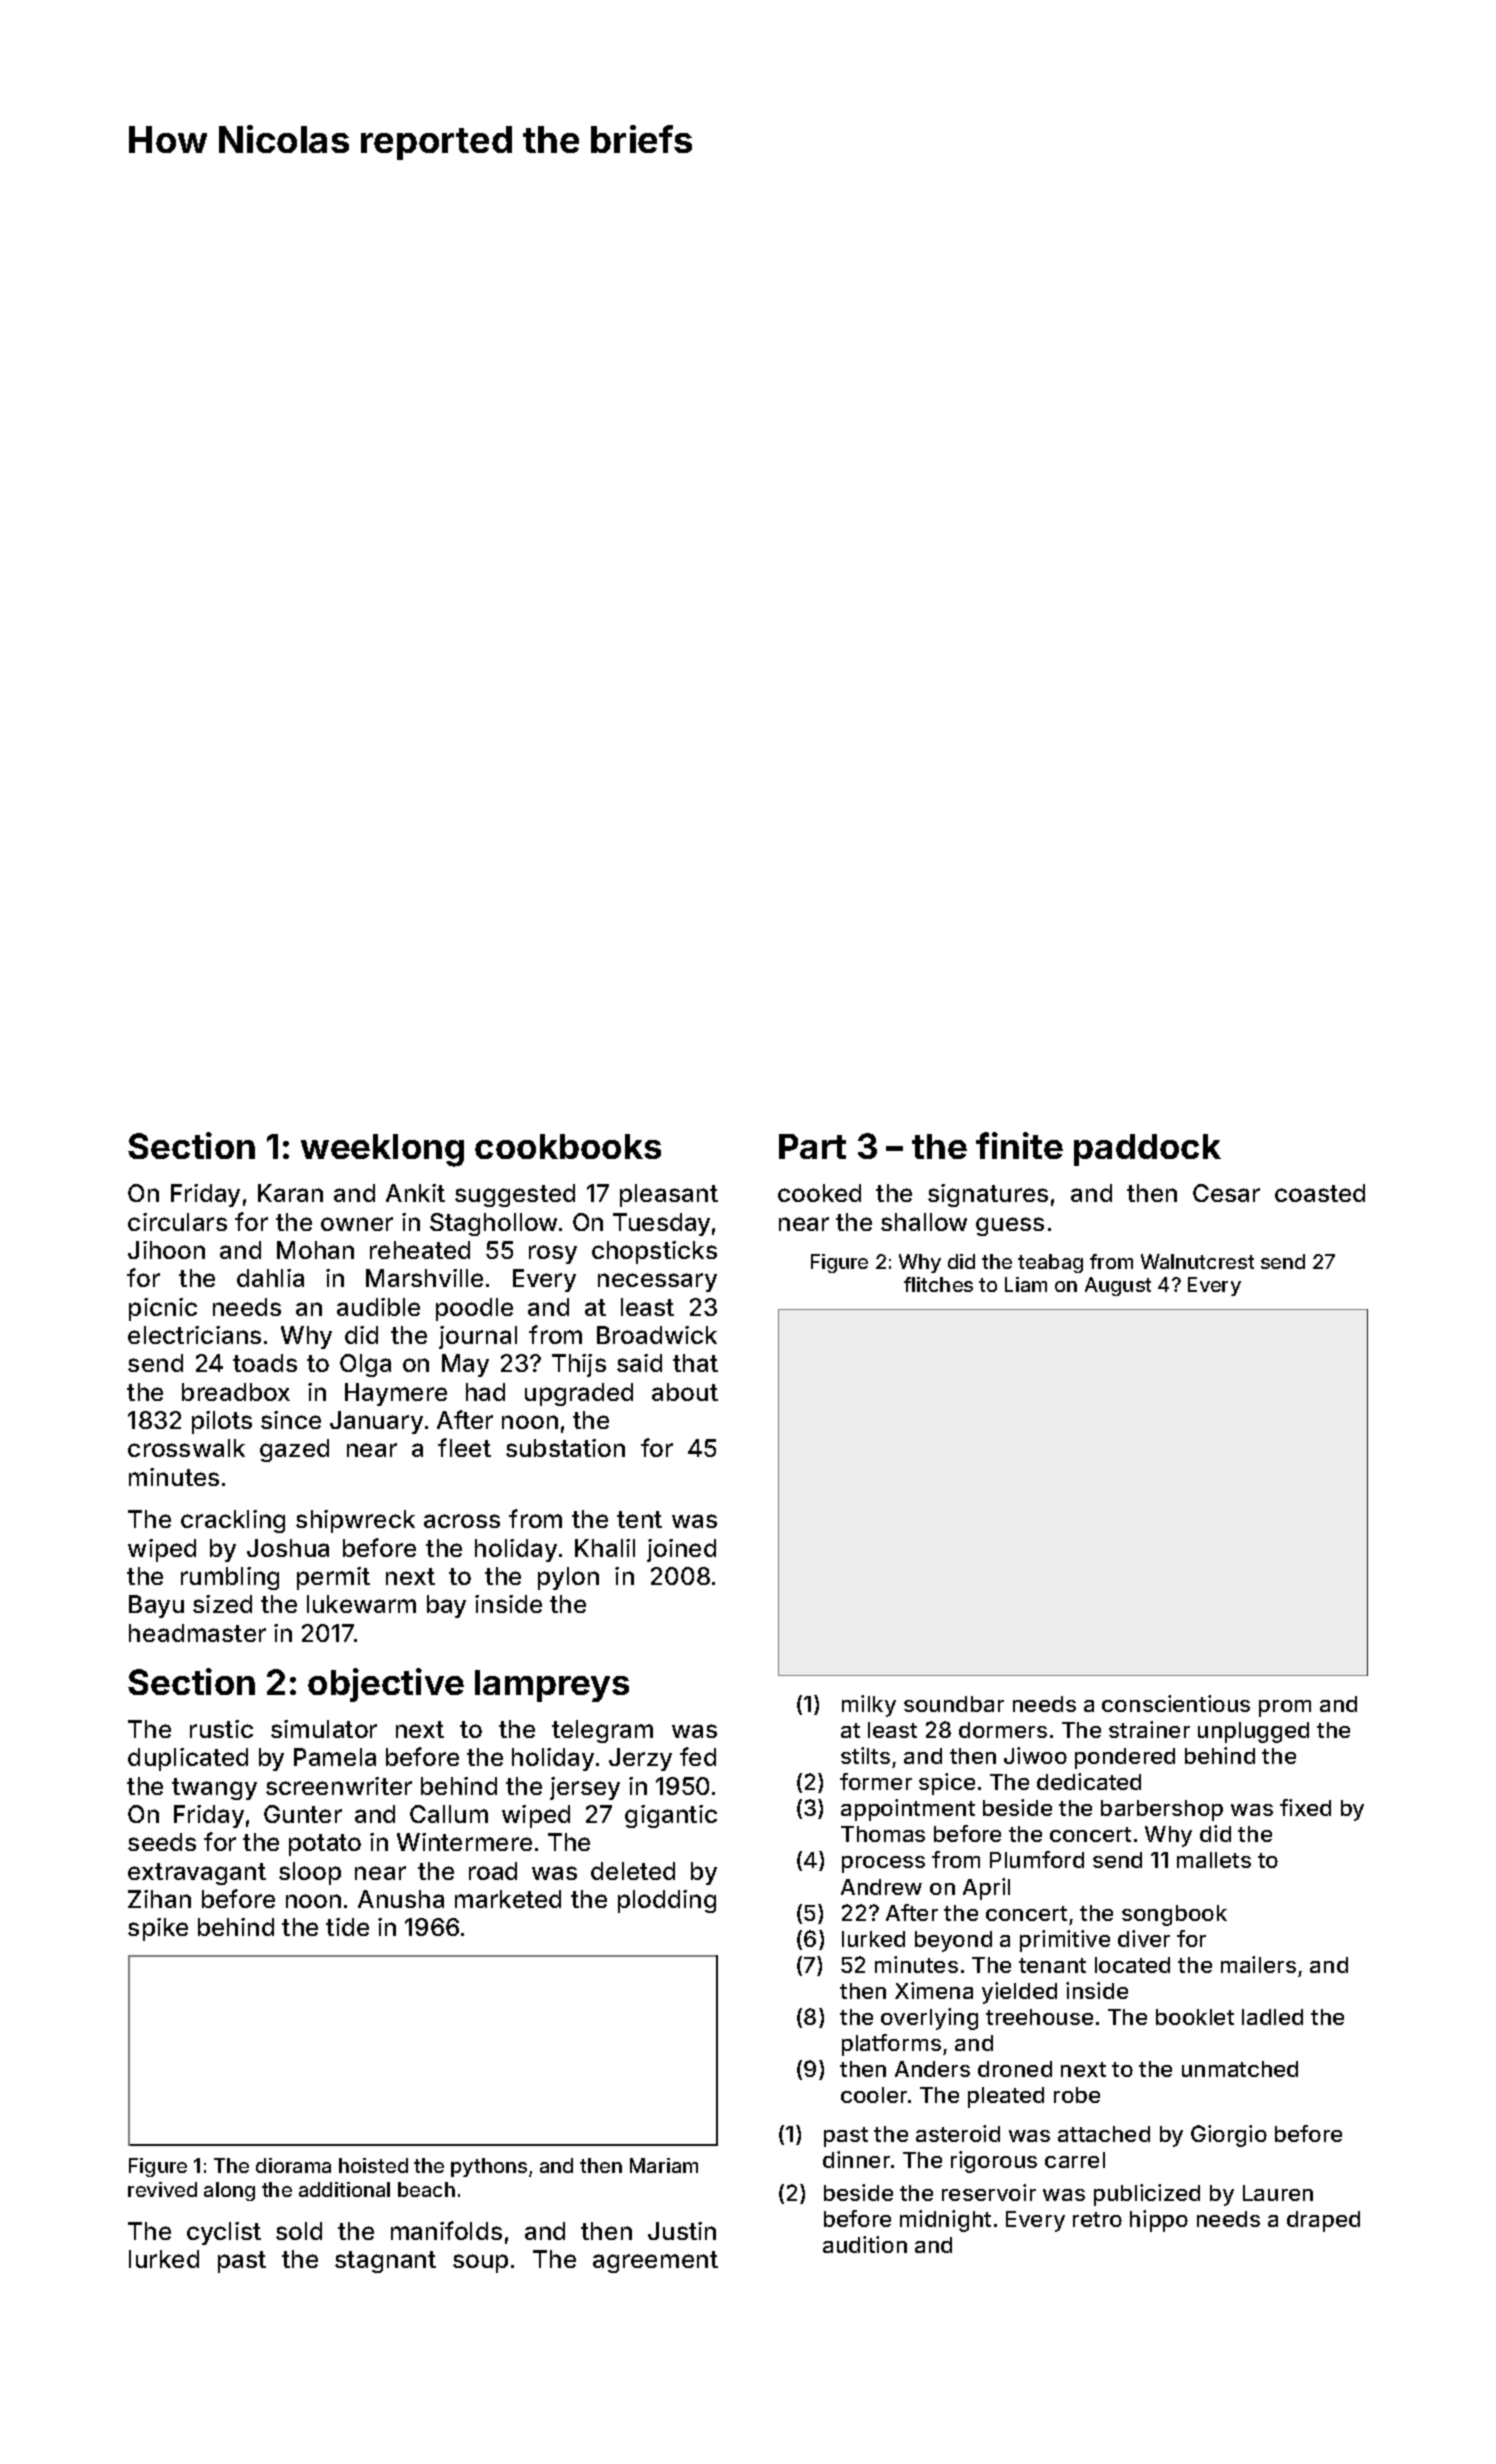 Image resolution: width=1496 pixels, height=2464 pixels. Describe the element at coordinates (685, 1392) in the image. I see `about` at that location.
